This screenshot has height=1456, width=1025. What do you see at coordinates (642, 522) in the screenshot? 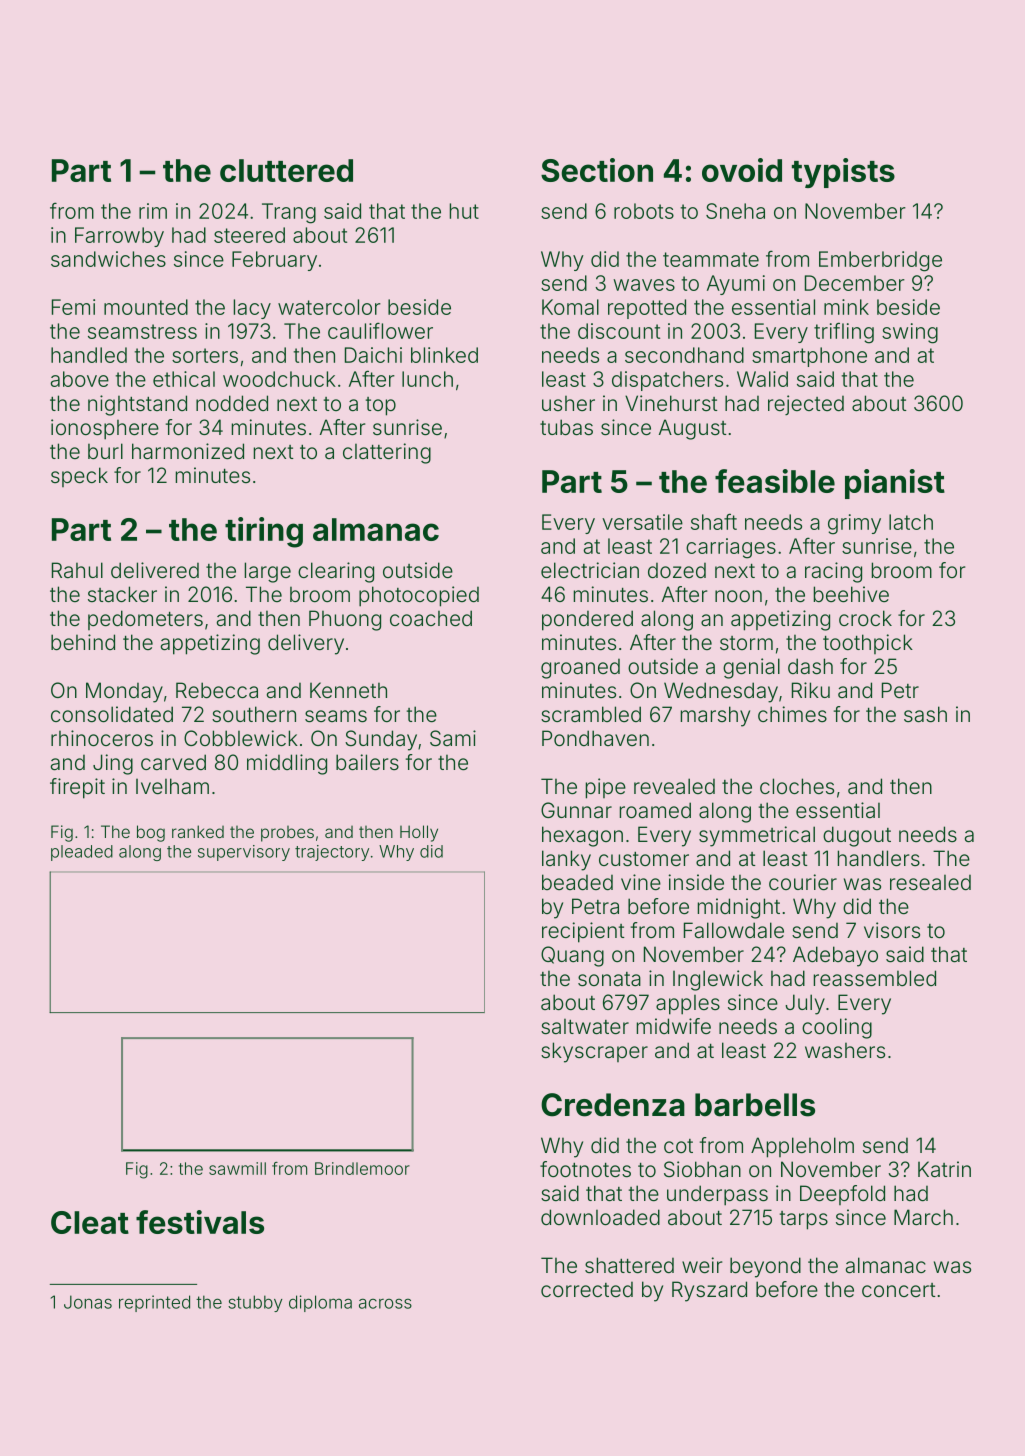
I see `versatile` at bounding box center [642, 522].
